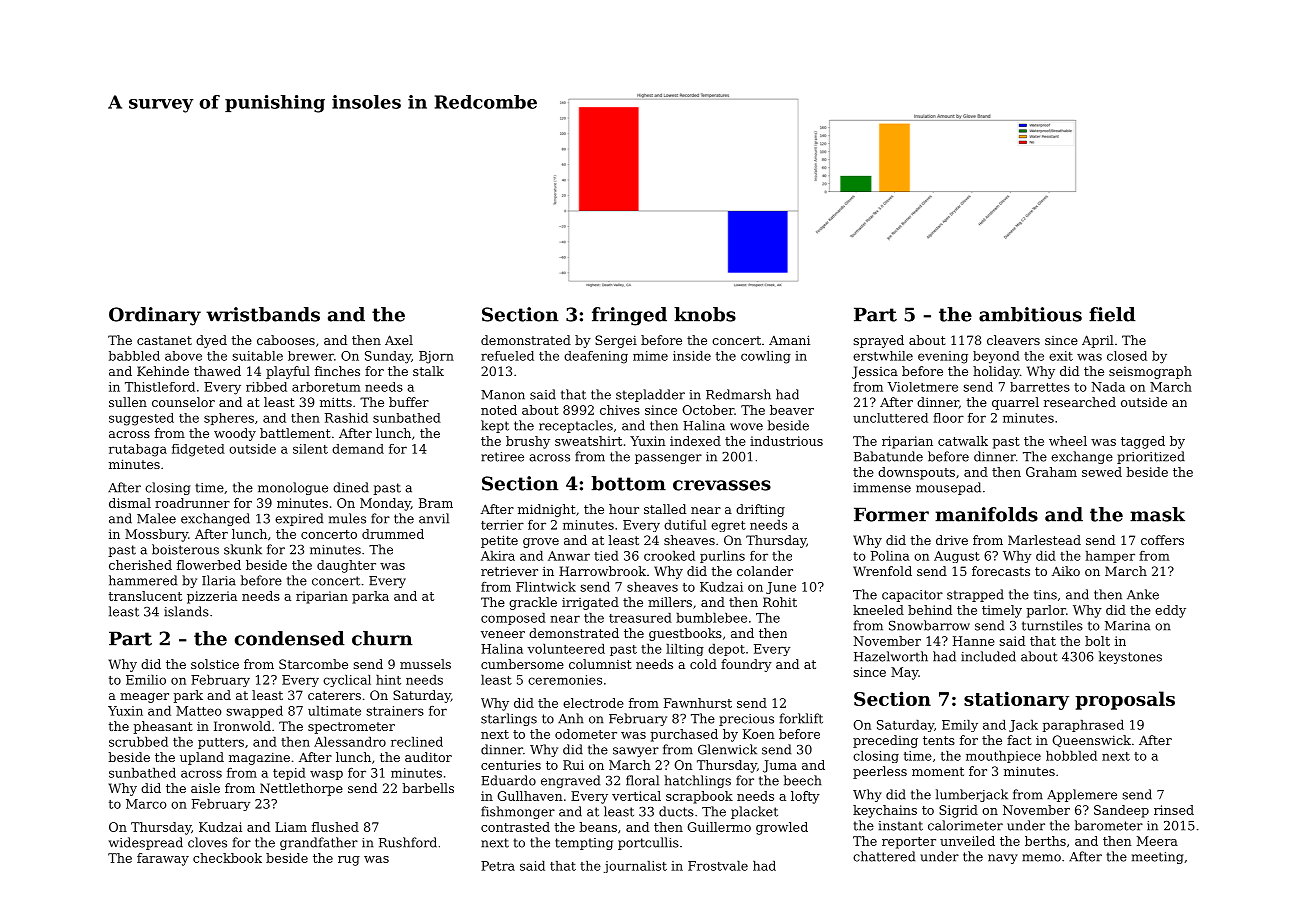  I want to click on manifolds, so click(986, 514).
